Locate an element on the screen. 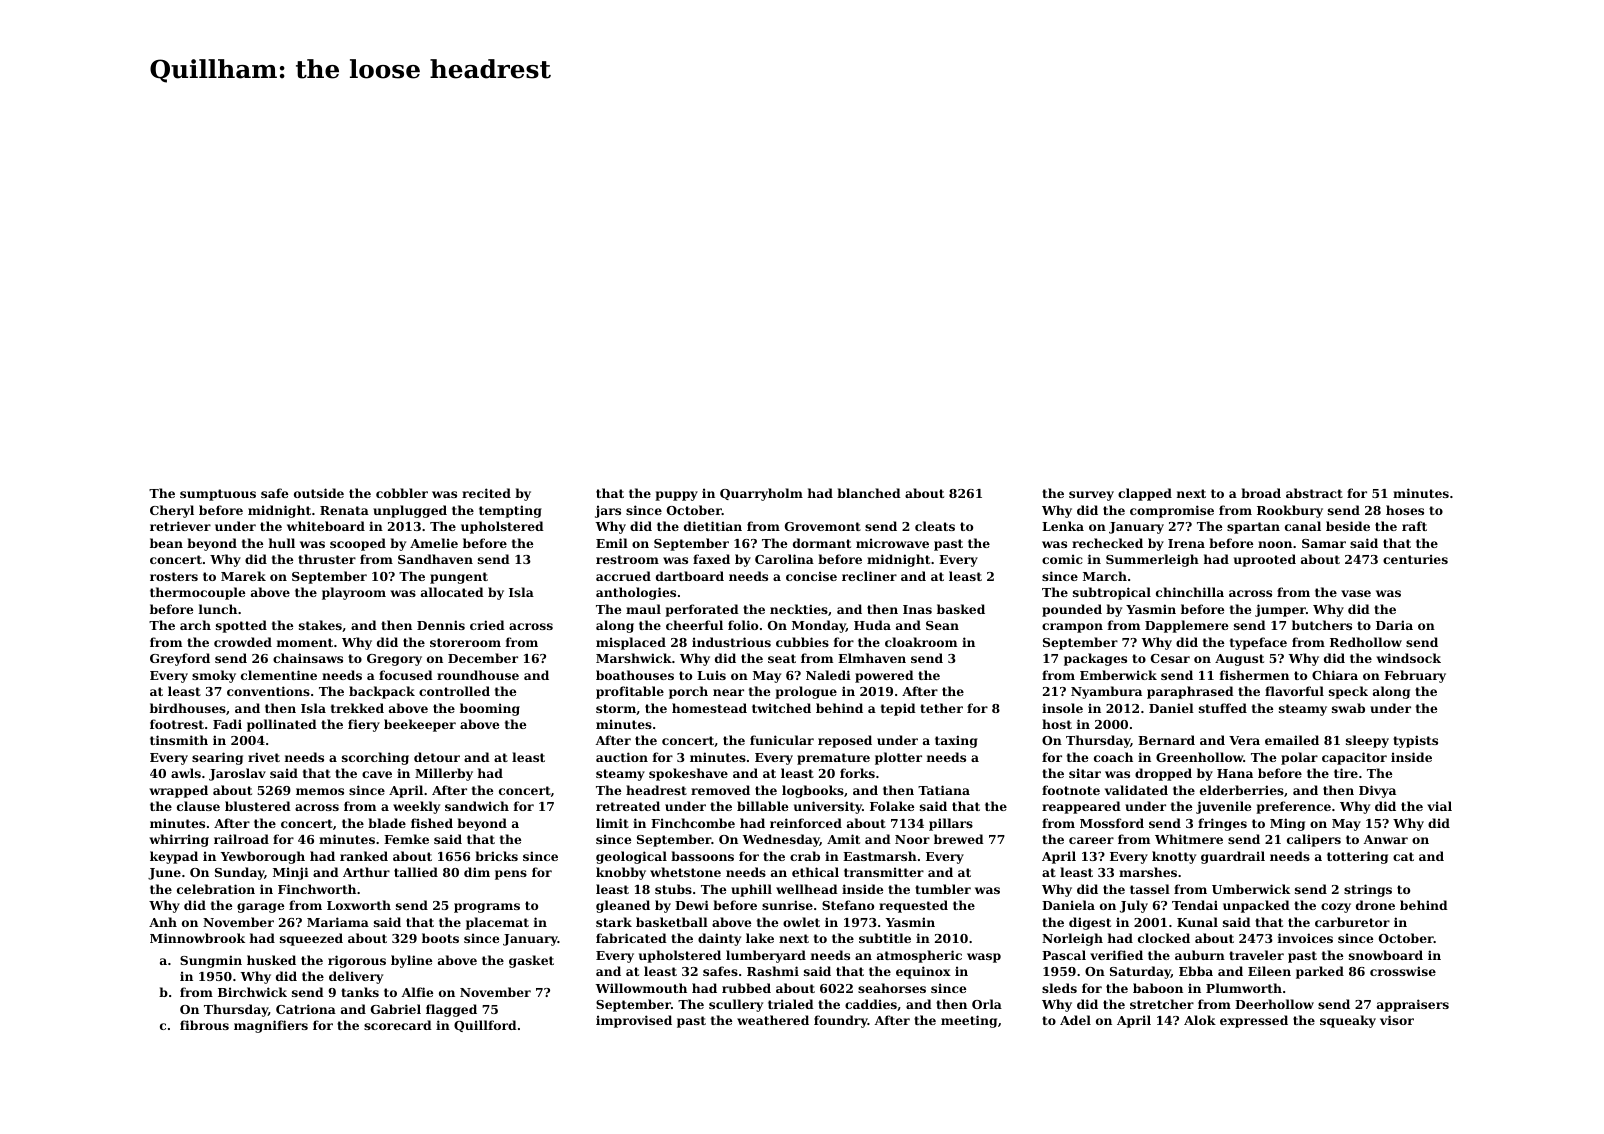  university is located at coordinates (828, 807).
